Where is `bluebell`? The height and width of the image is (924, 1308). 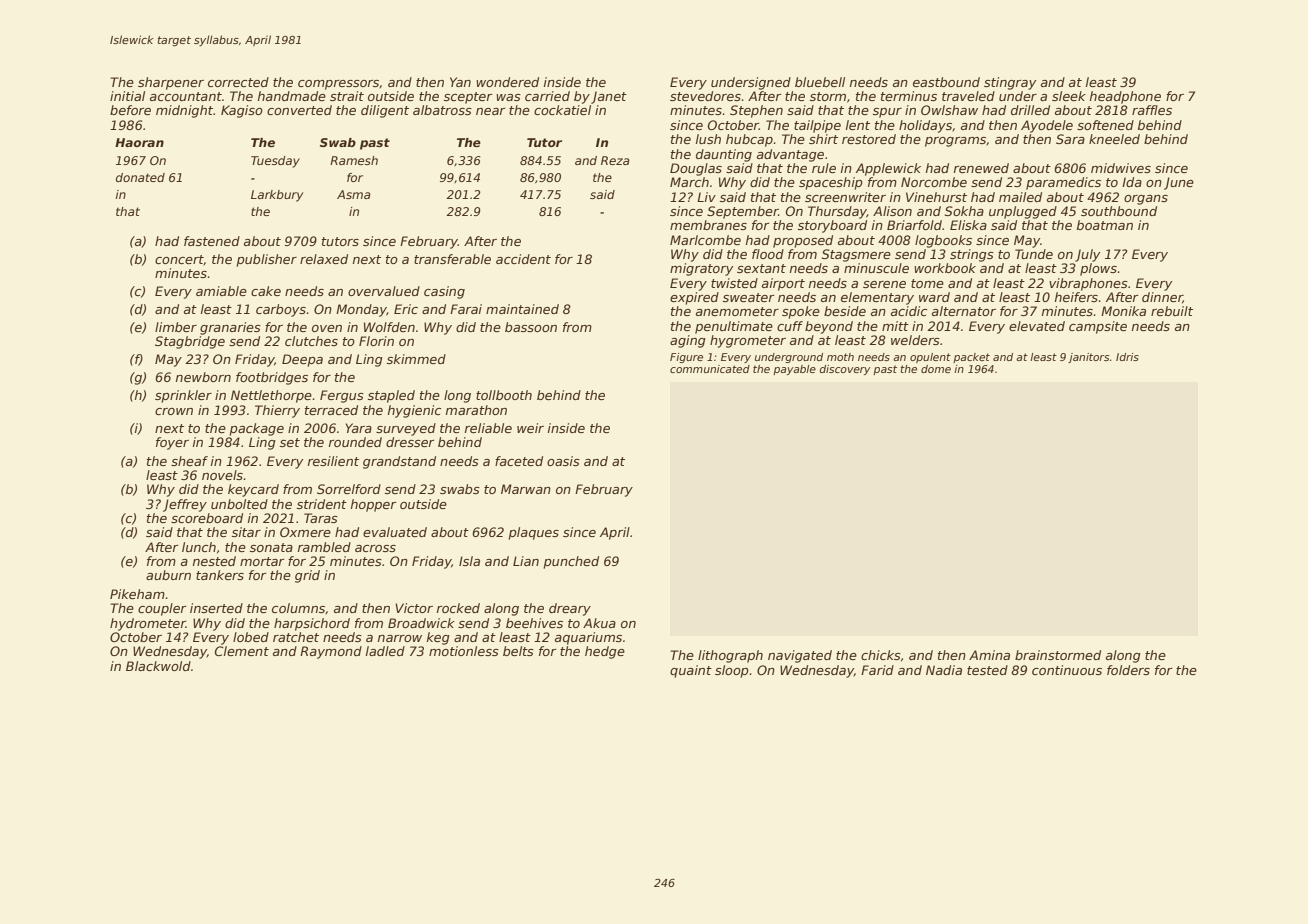
bluebell is located at coordinates (820, 82).
